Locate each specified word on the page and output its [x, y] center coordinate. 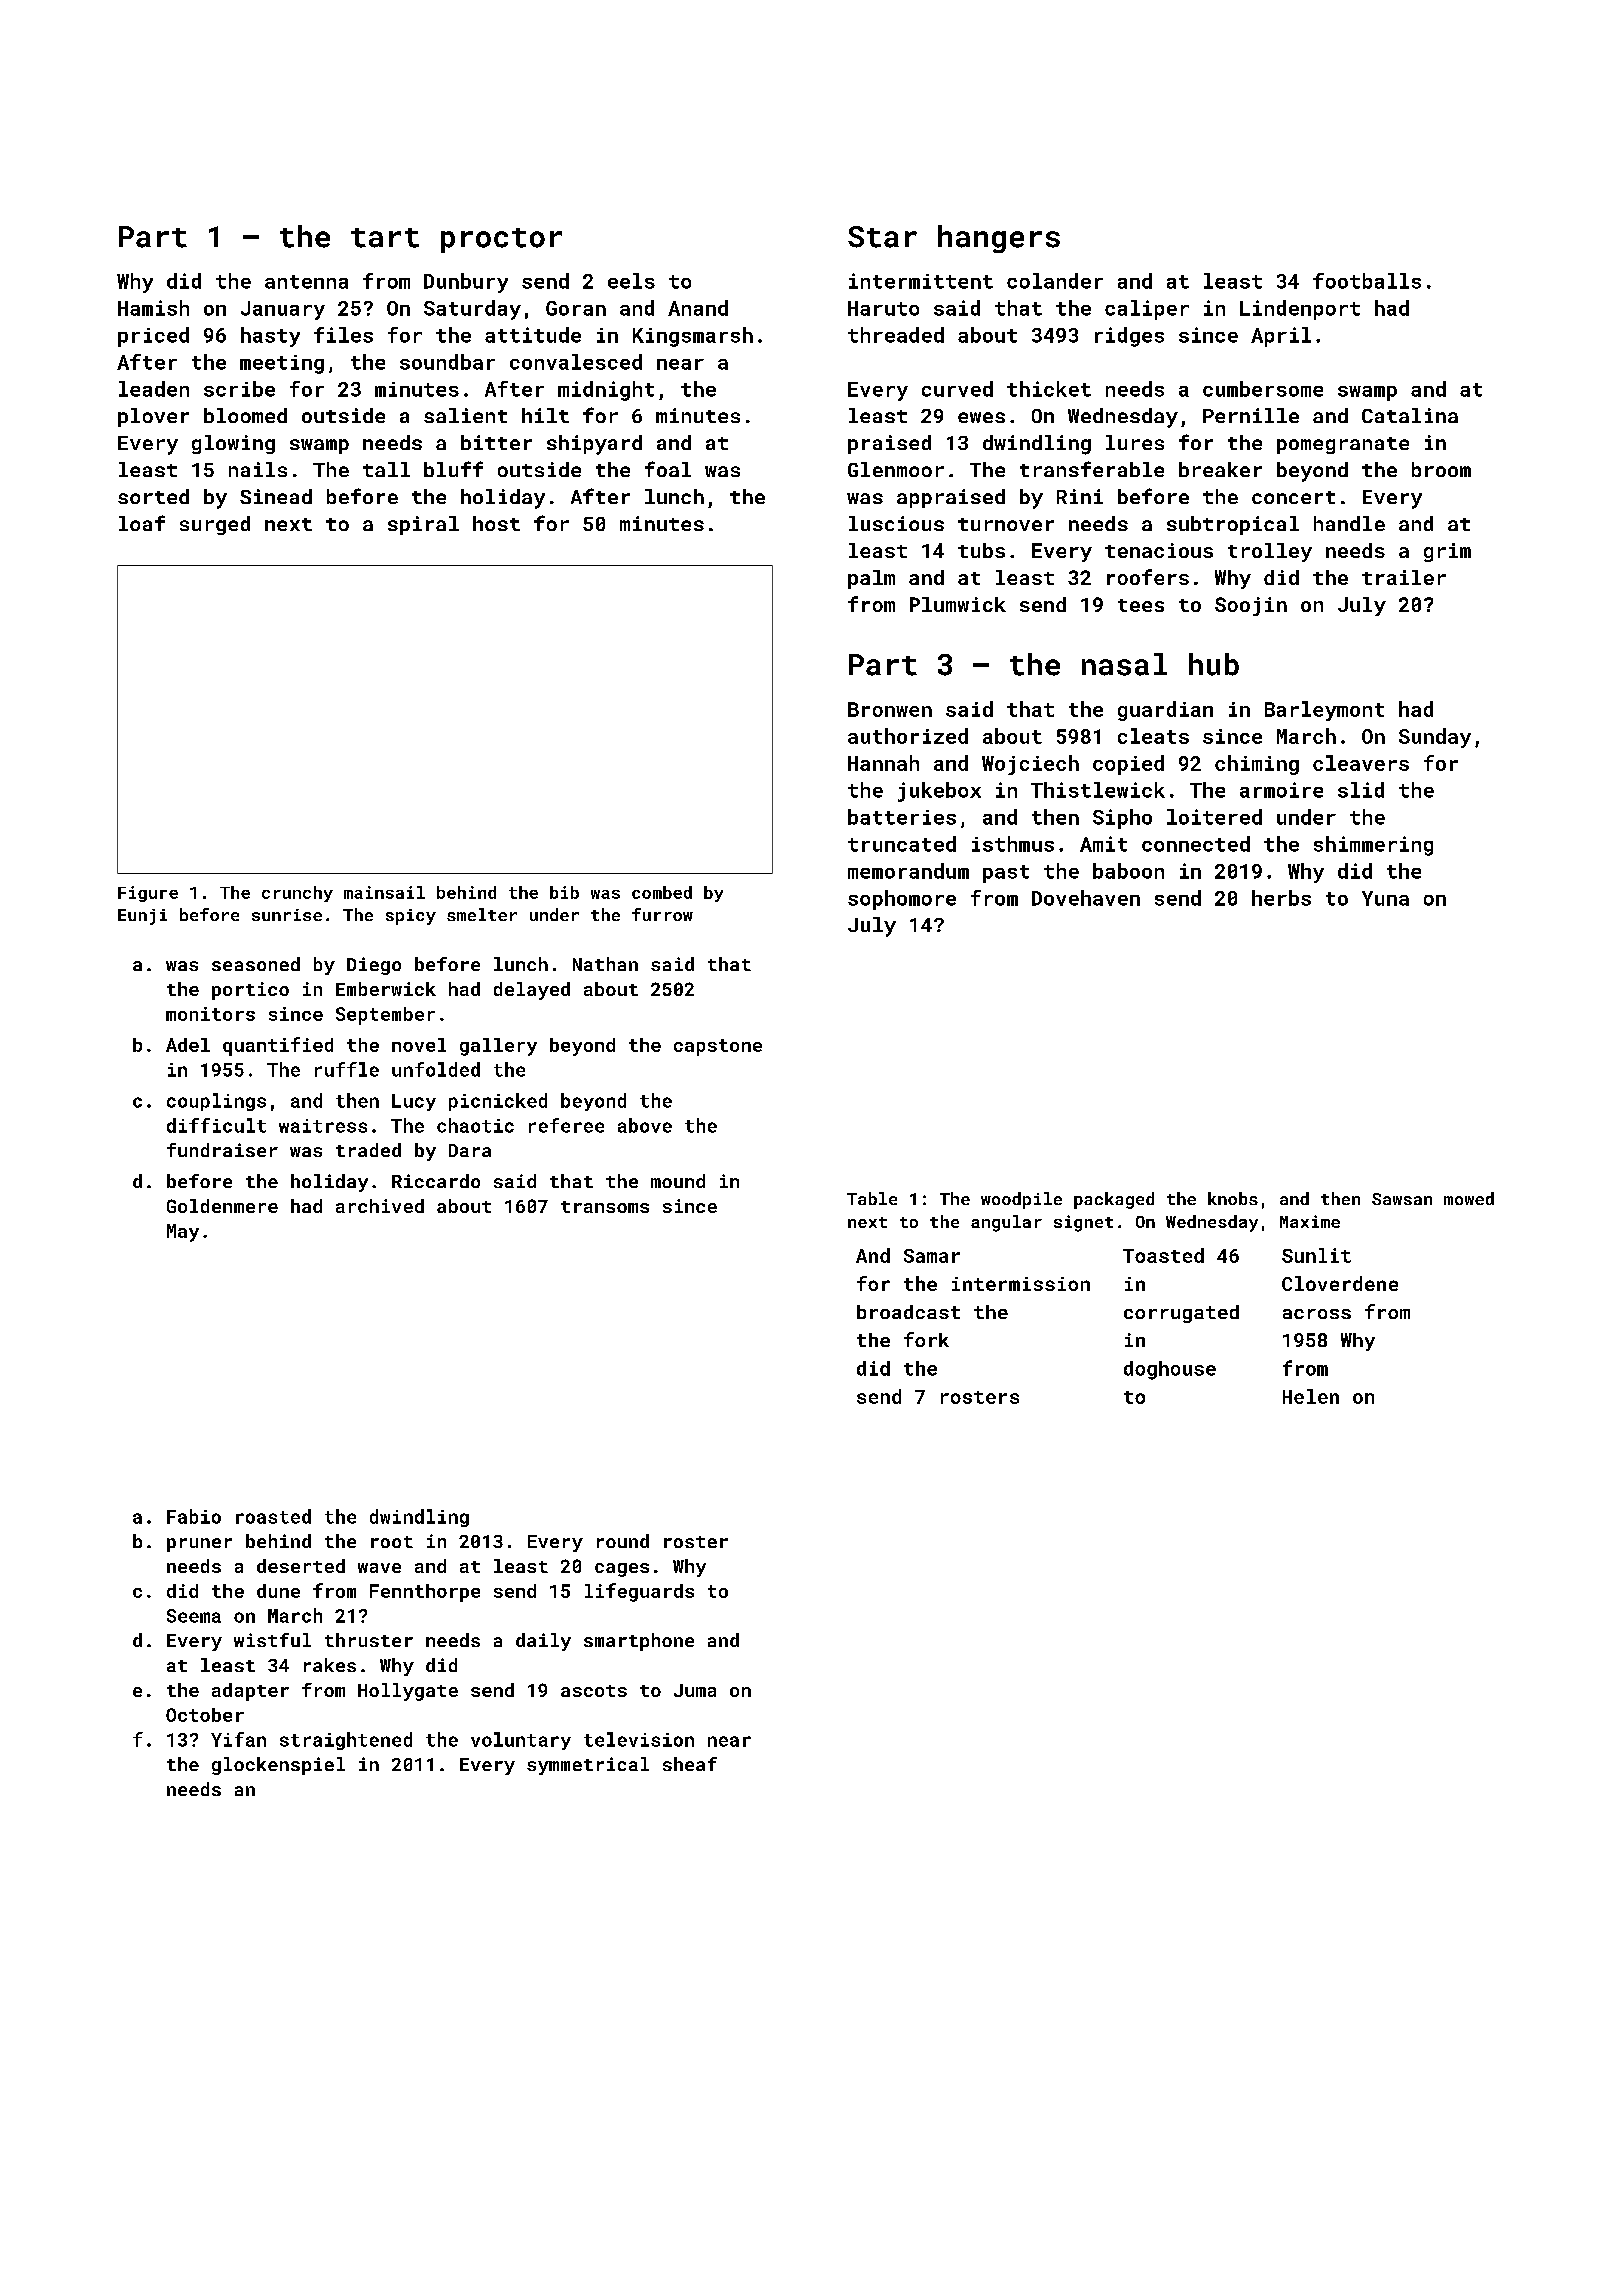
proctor [501, 240]
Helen [1311, 1396]
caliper [1147, 310]
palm [871, 579]
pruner [199, 1545]
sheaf [690, 1764]
